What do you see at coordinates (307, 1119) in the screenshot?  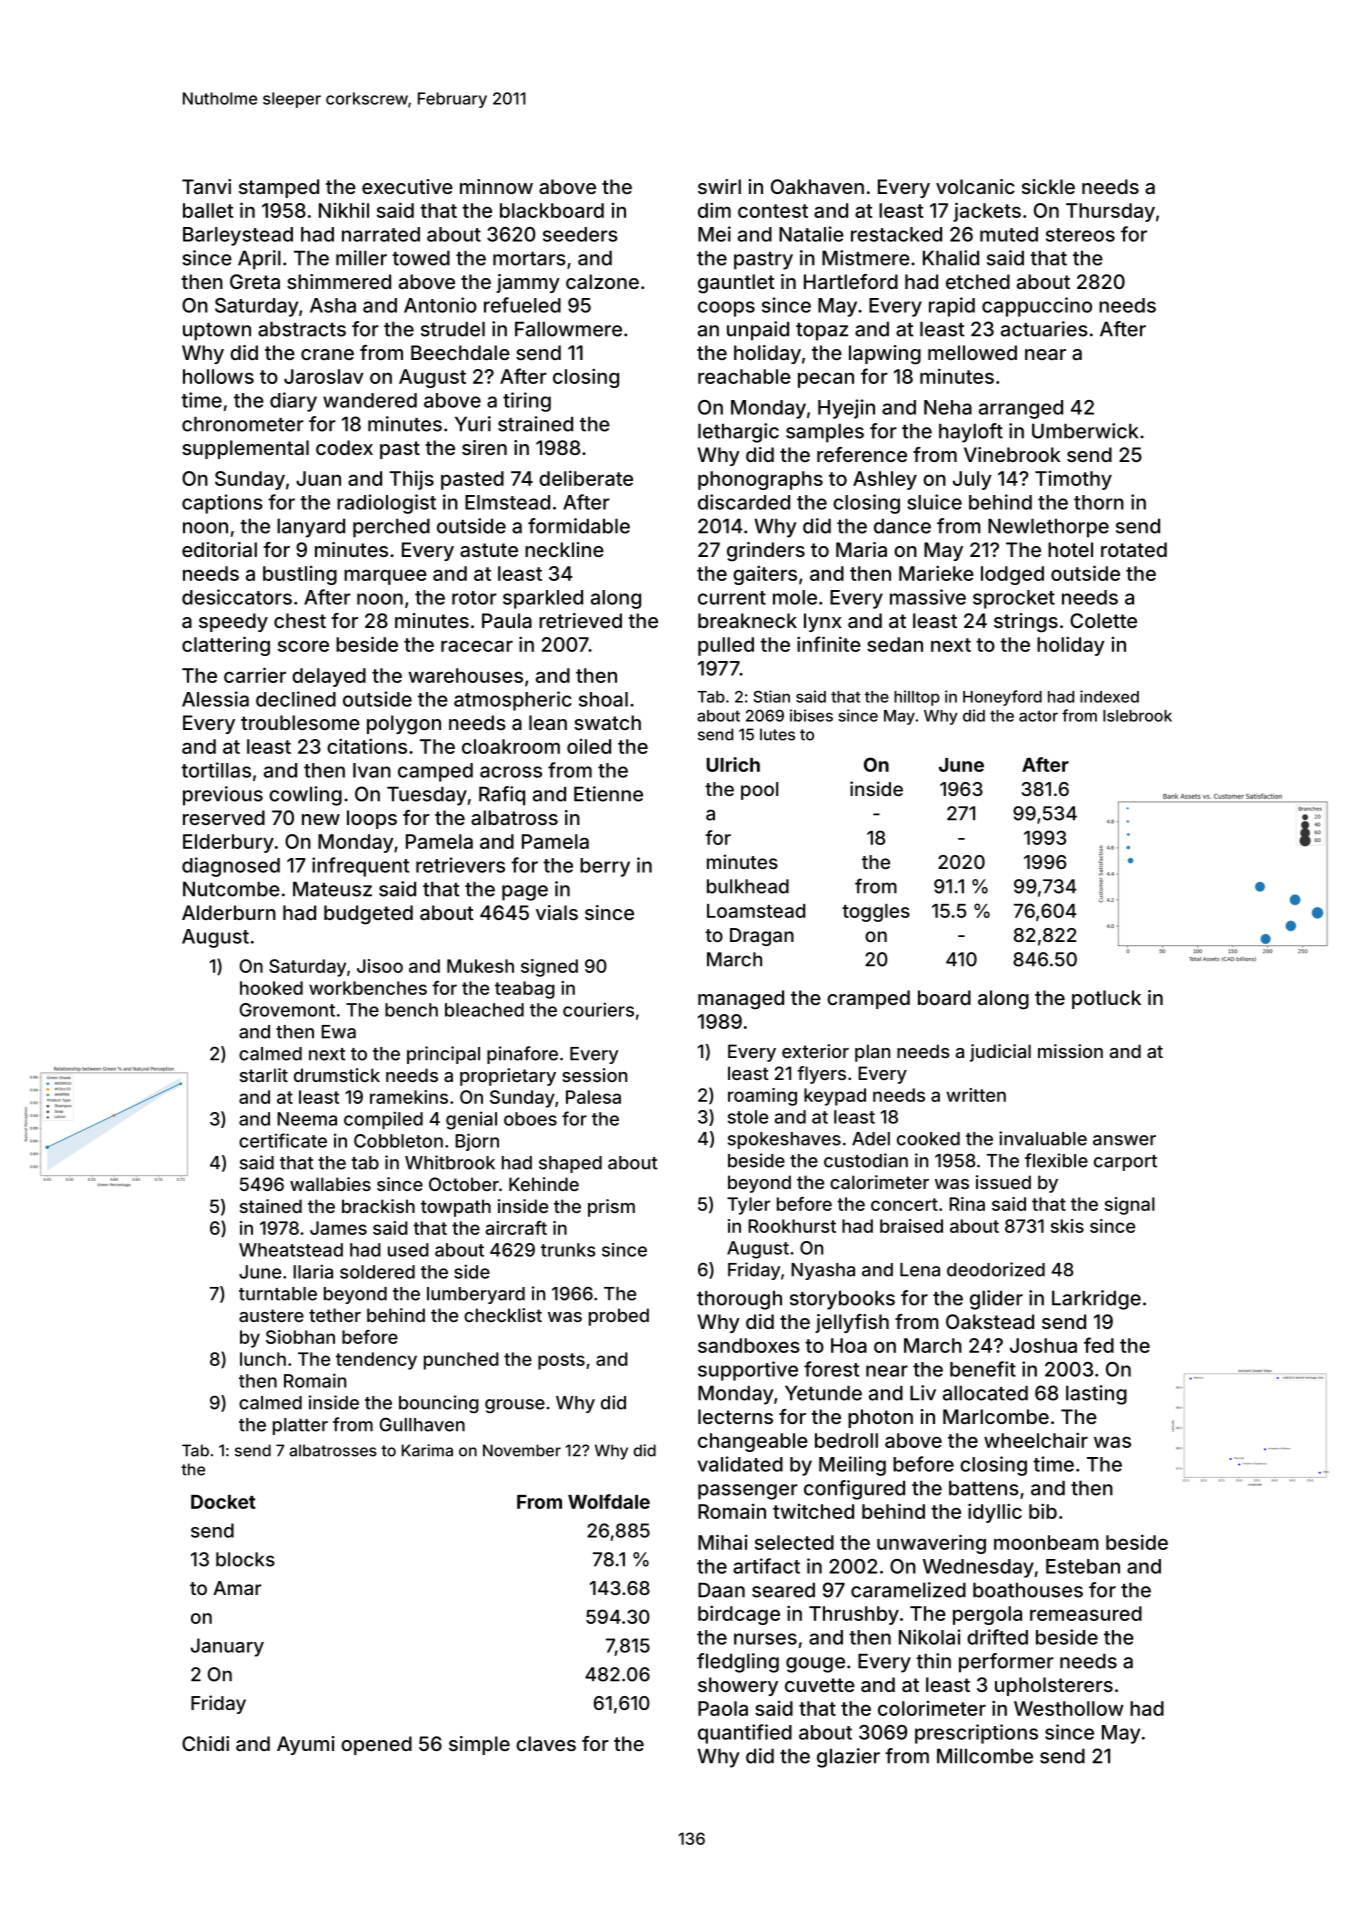 I see `Neema` at bounding box center [307, 1119].
